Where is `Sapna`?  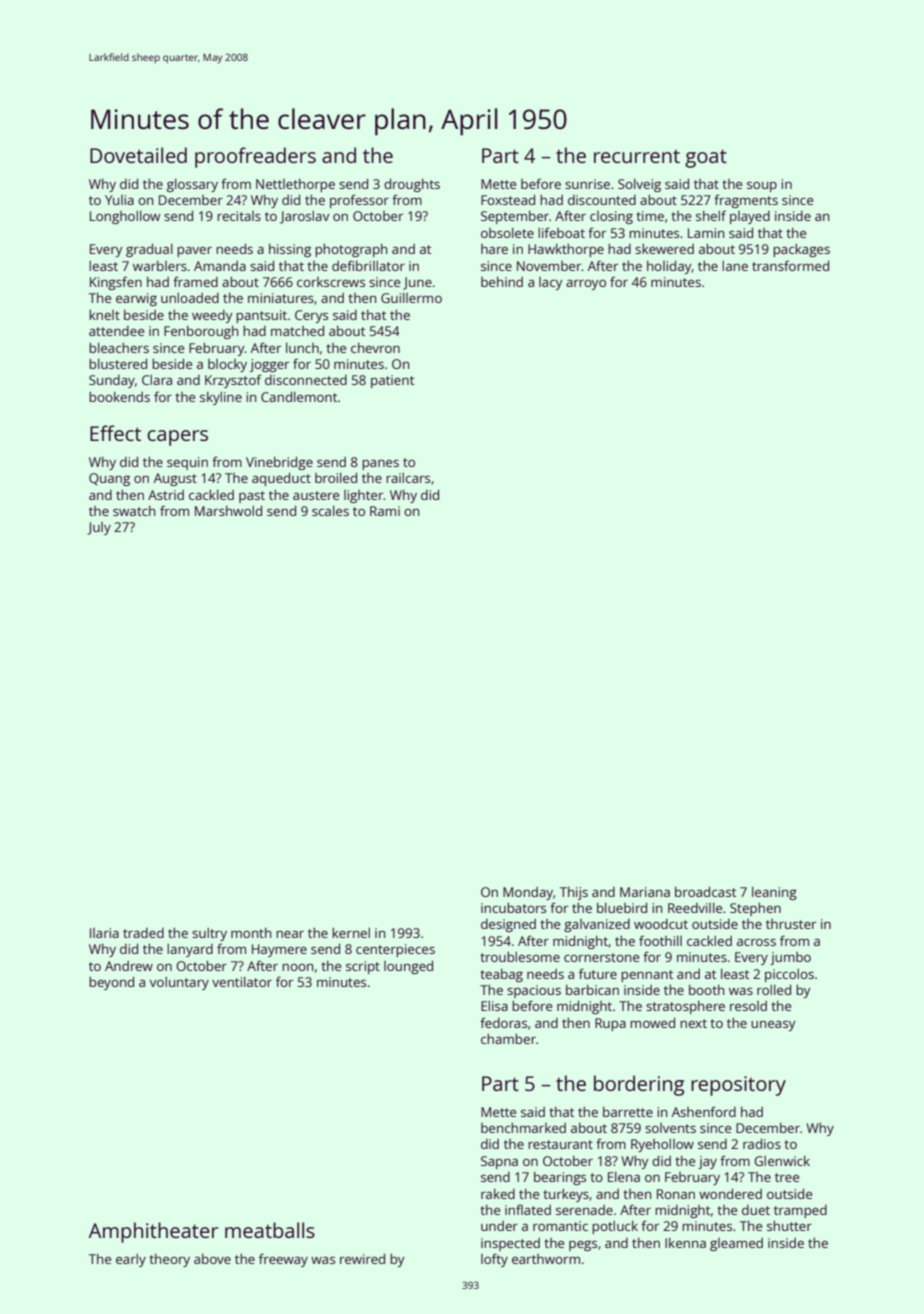 Sapna is located at coordinates (499, 1162).
